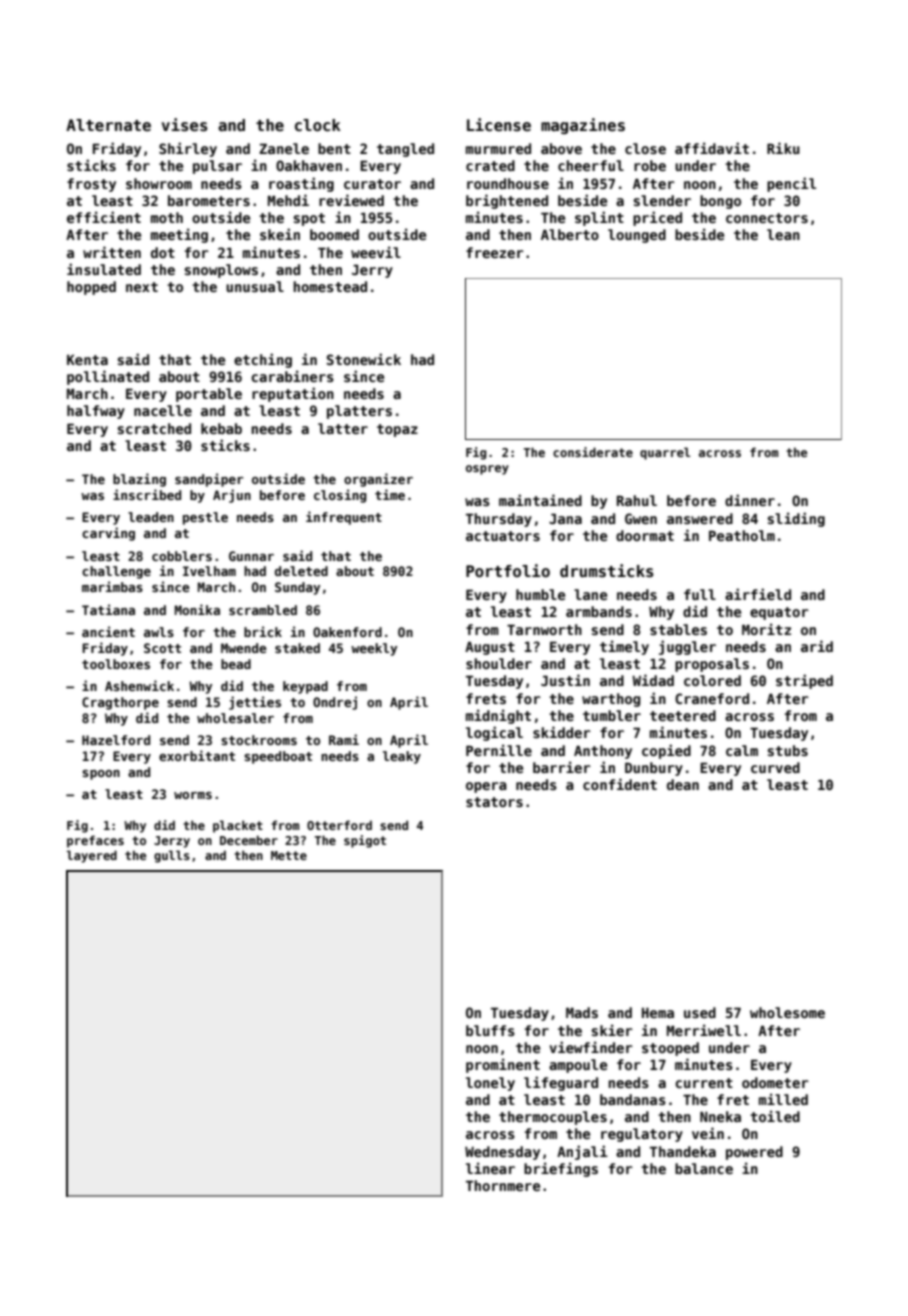  Describe the element at coordinates (804, 681) in the screenshot. I see `striped` at that location.
